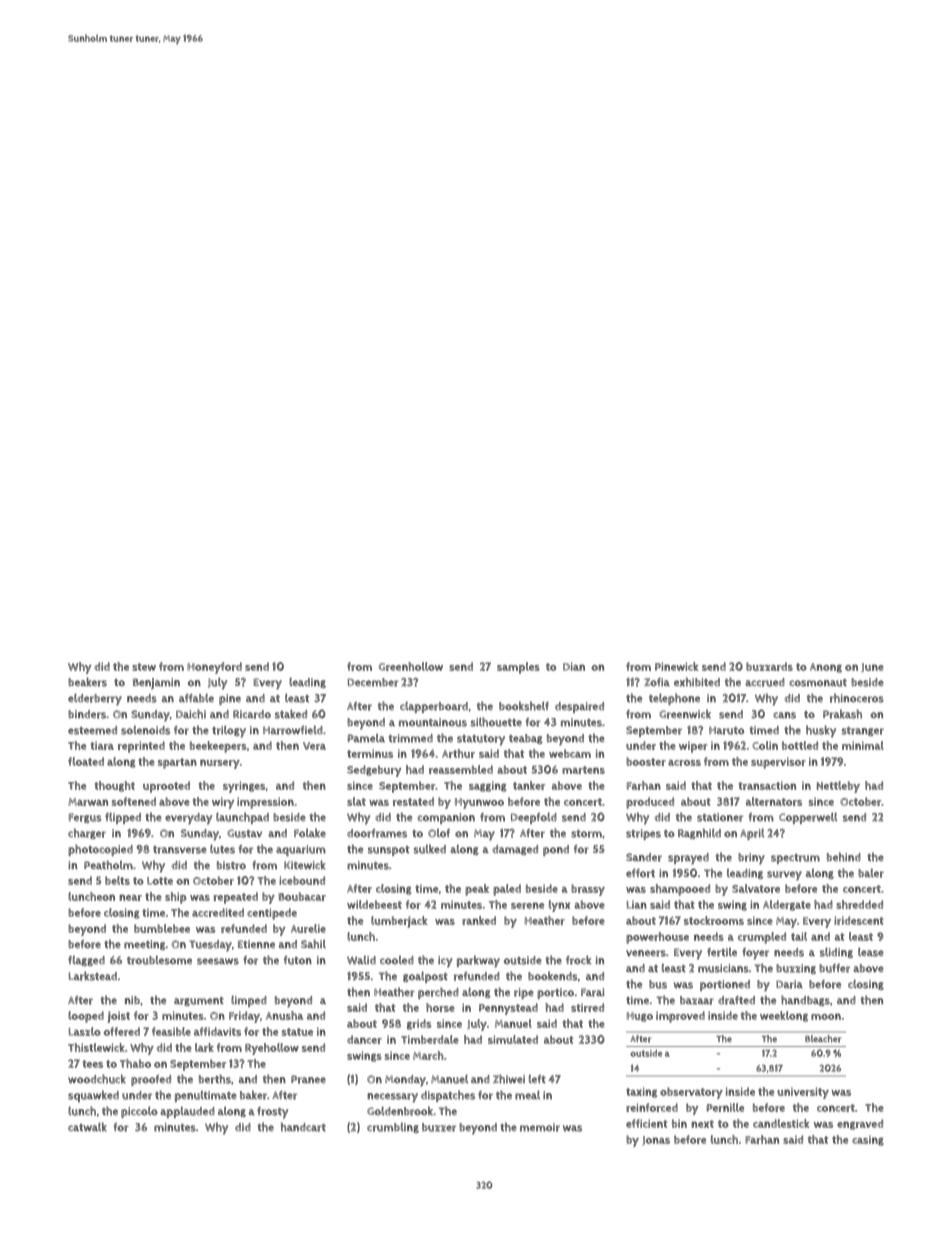 The width and height of the image is (952, 1233). Describe the element at coordinates (196, 697) in the image. I see `affable` at that location.
